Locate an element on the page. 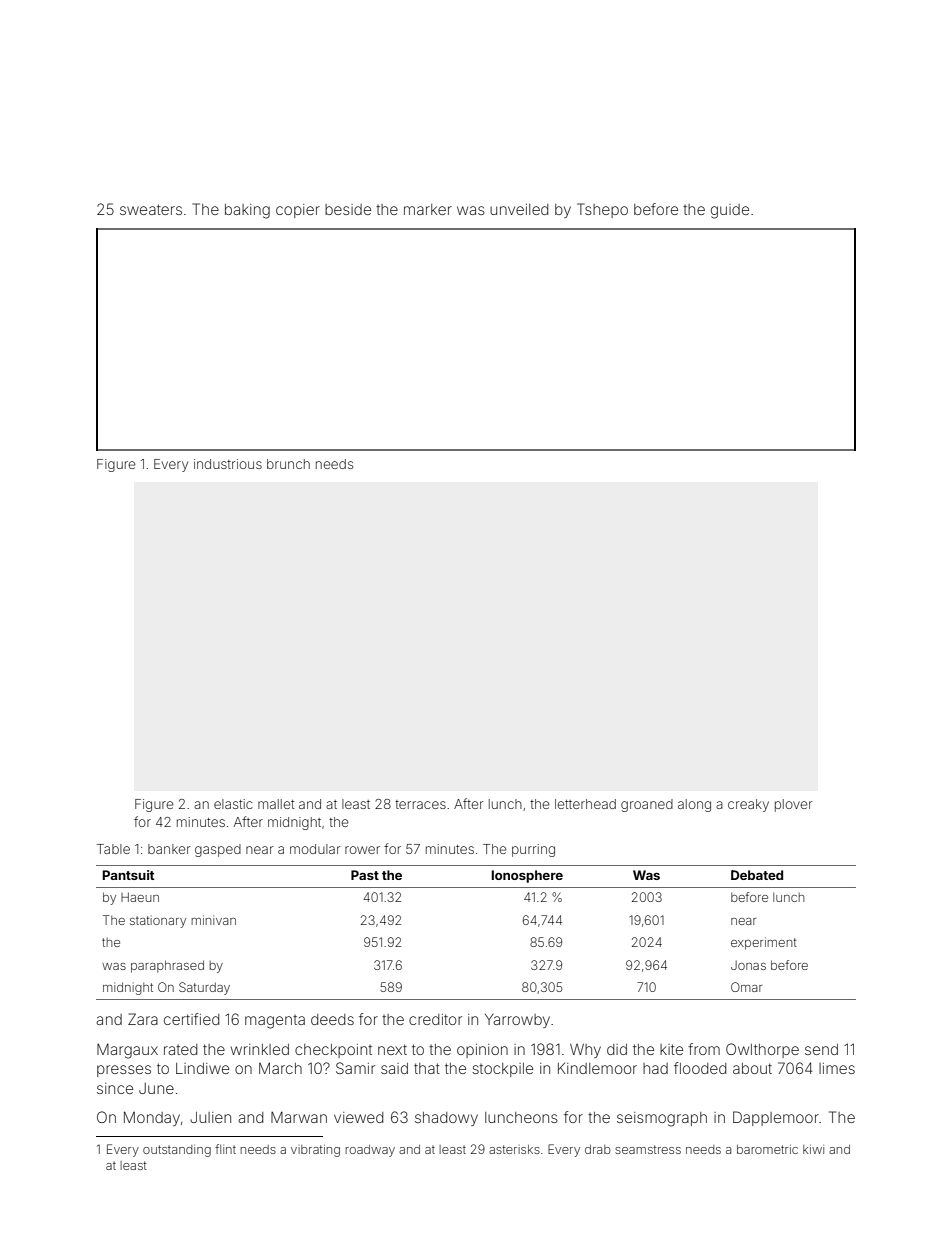 The image size is (952, 1233). rower is located at coordinates (362, 850).
